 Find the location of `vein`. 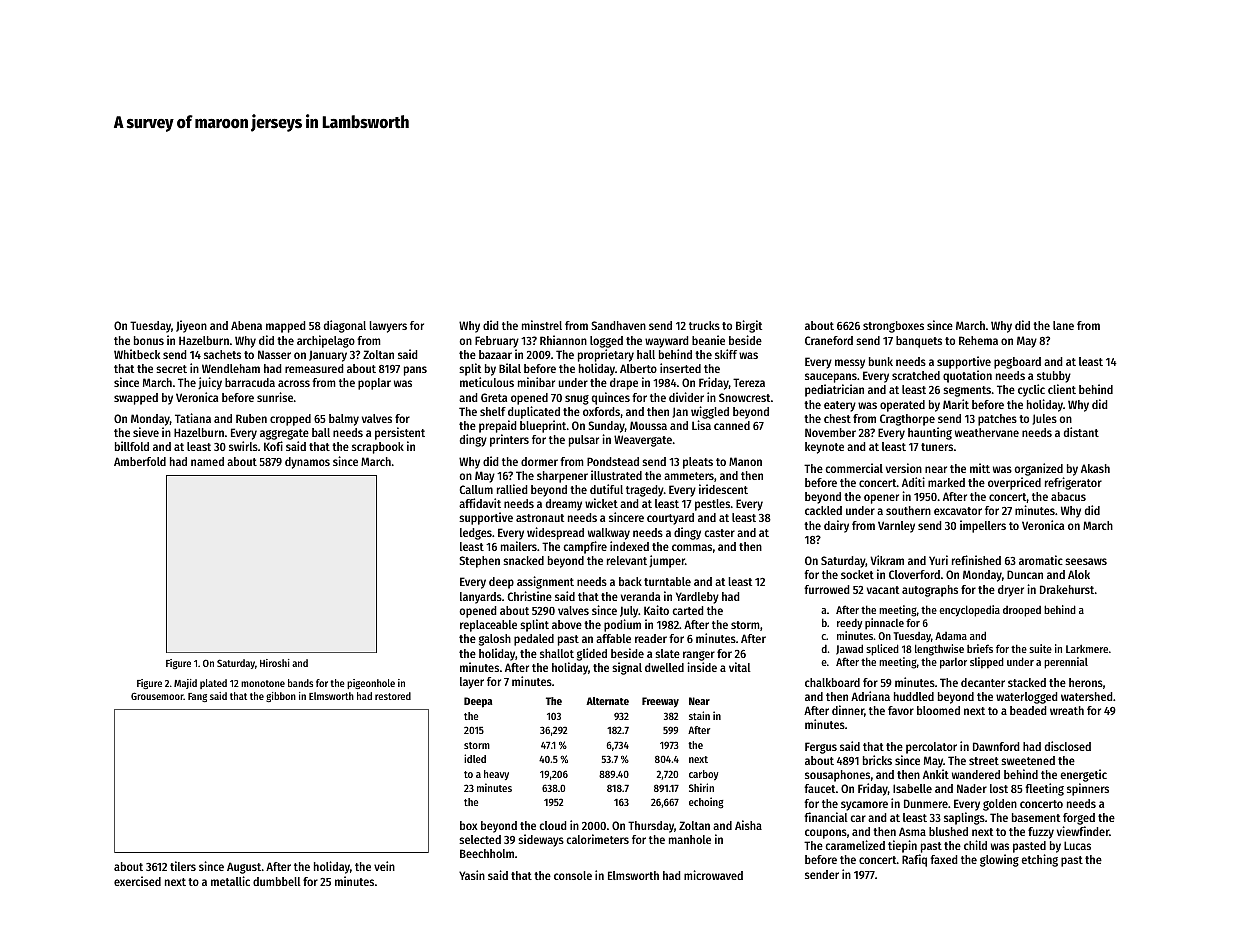

vein is located at coordinates (384, 866).
